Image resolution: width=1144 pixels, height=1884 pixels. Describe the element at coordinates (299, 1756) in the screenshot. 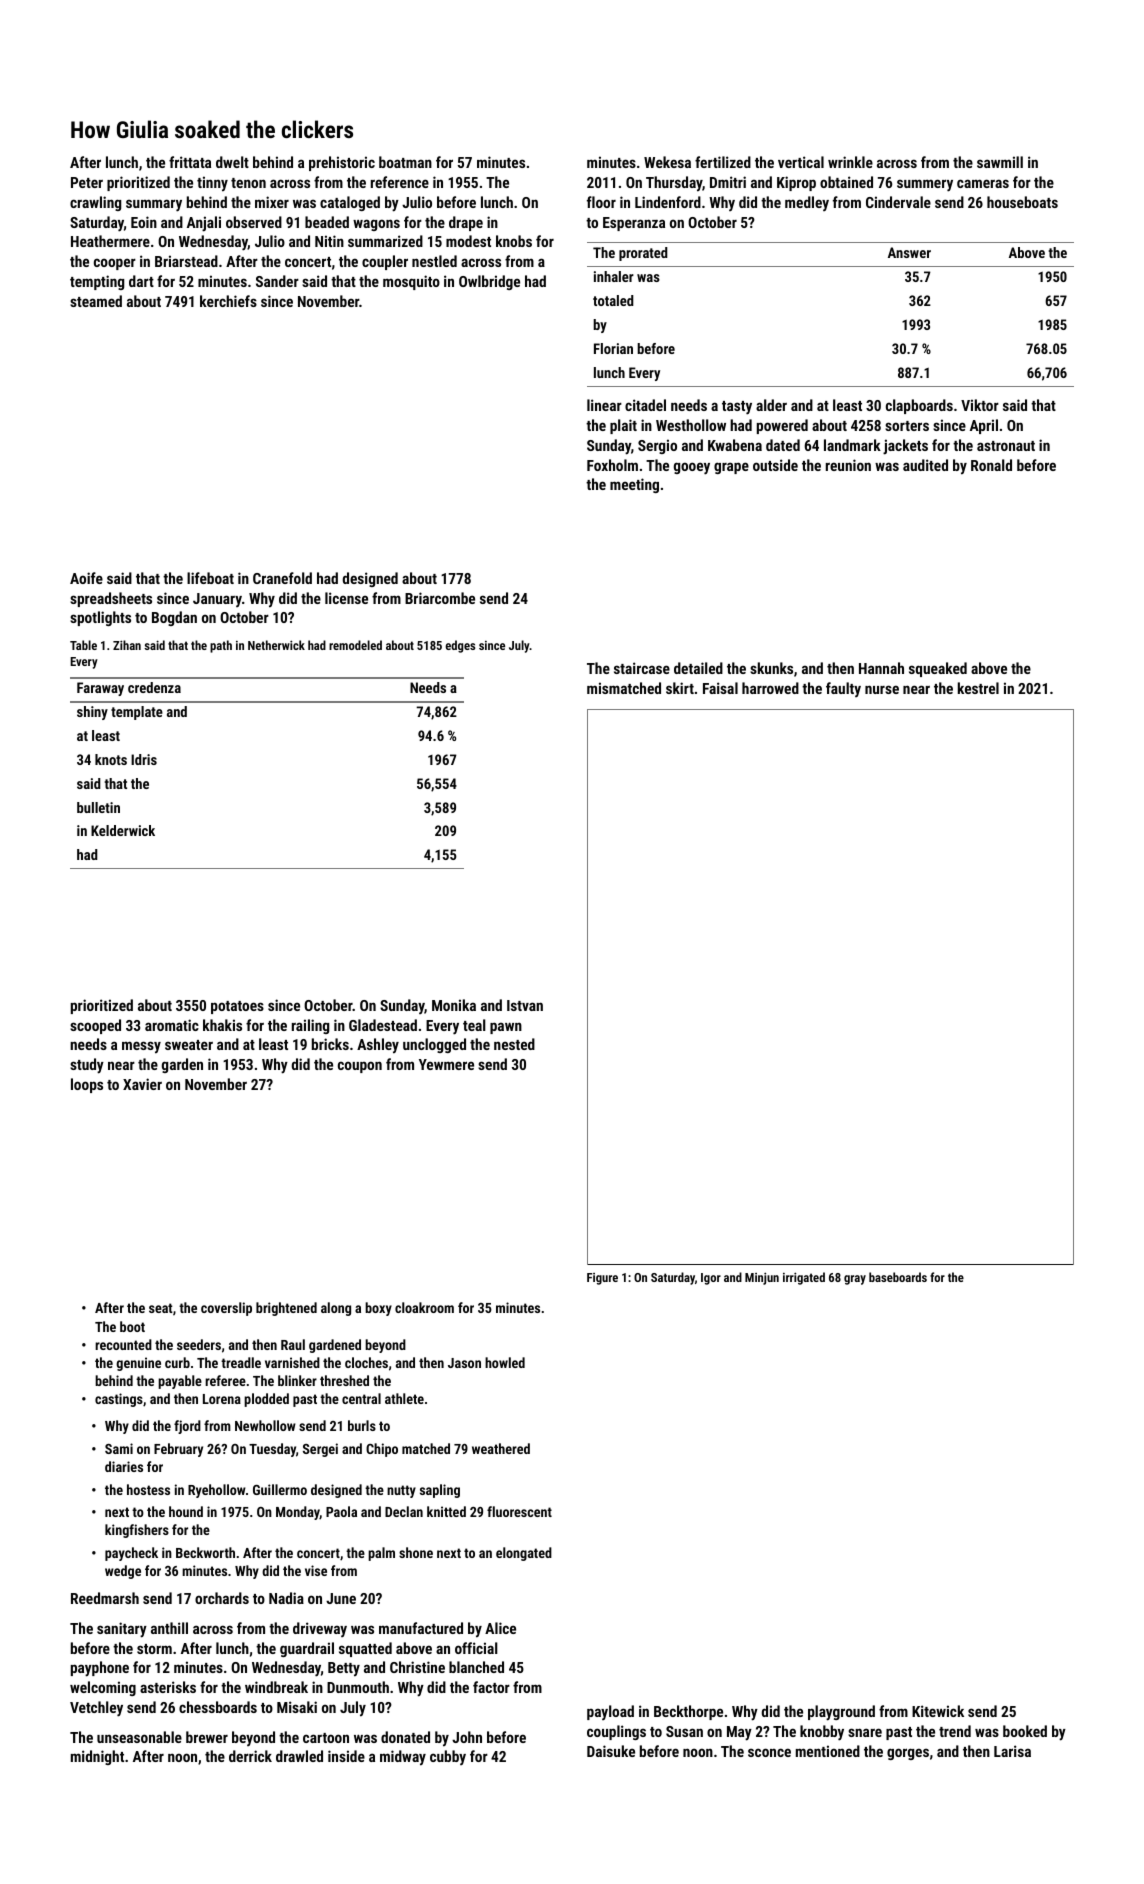

I see `drawled` at that location.
